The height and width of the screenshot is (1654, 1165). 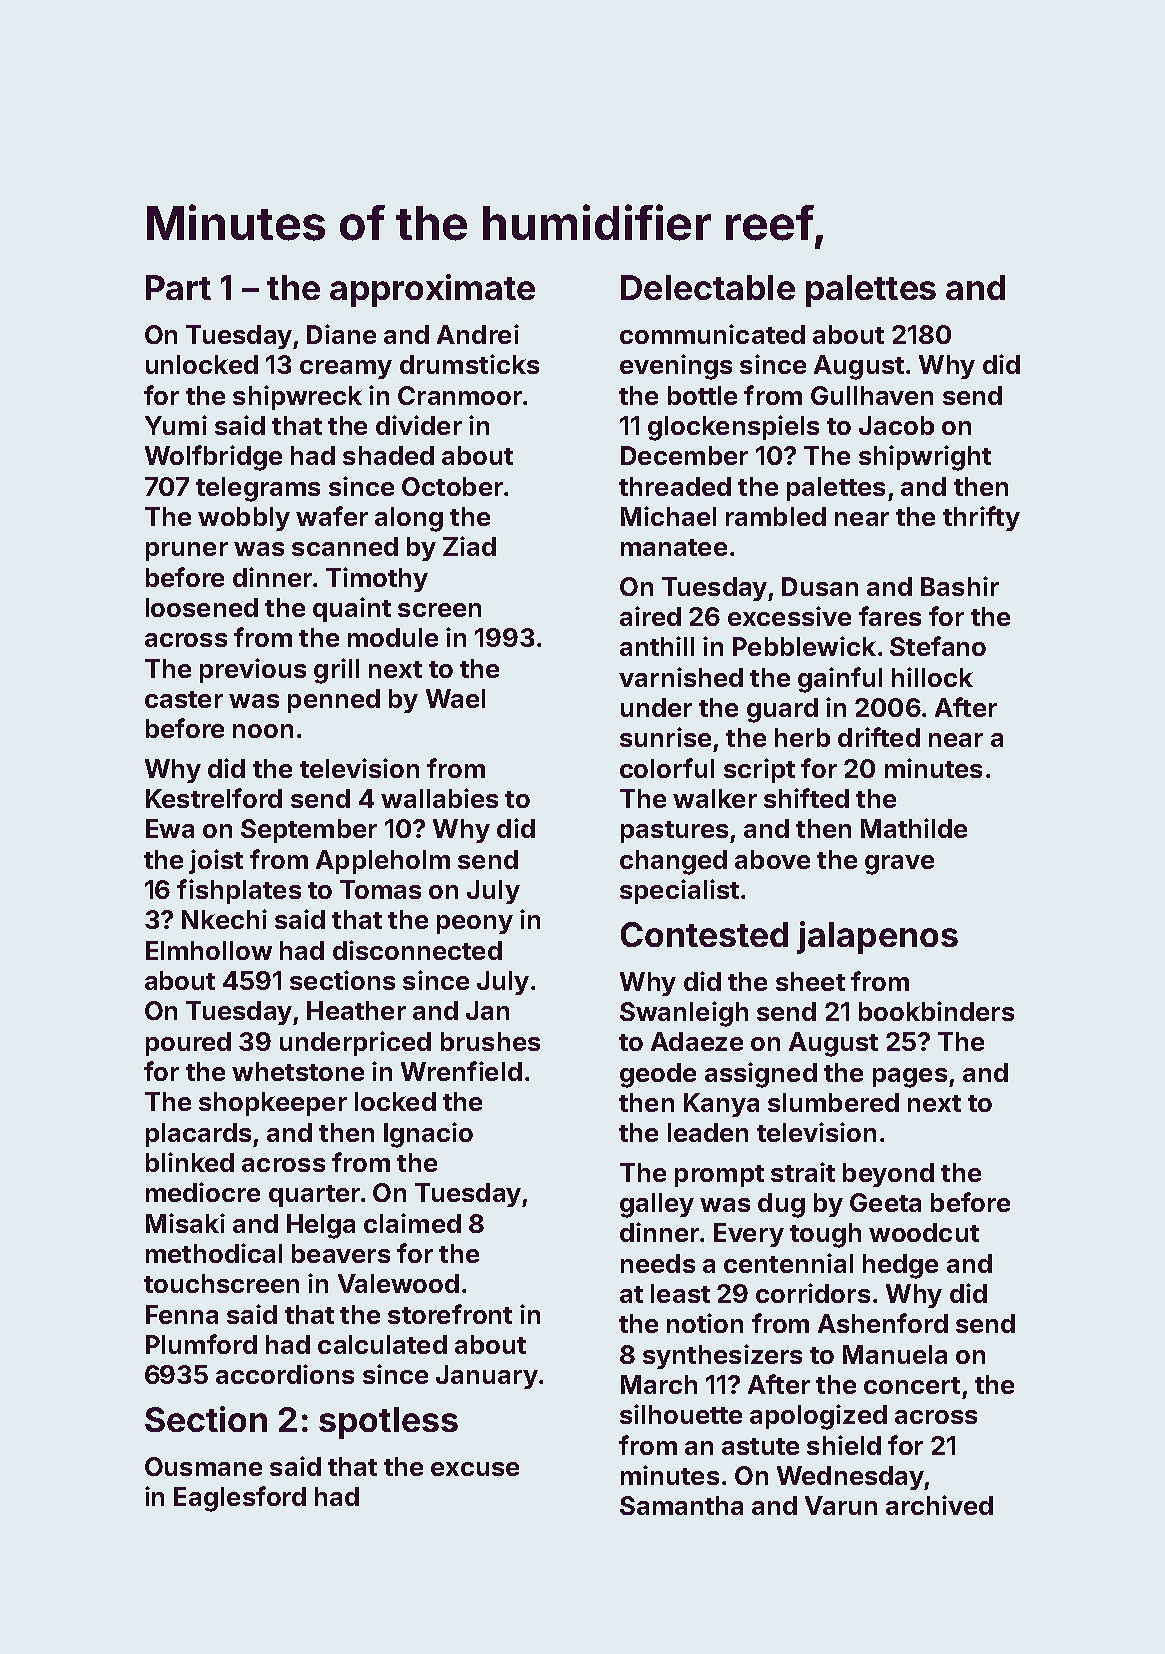 What do you see at coordinates (432, 290) in the screenshot?
I see `approximate` at bounding box center [432, 290].
